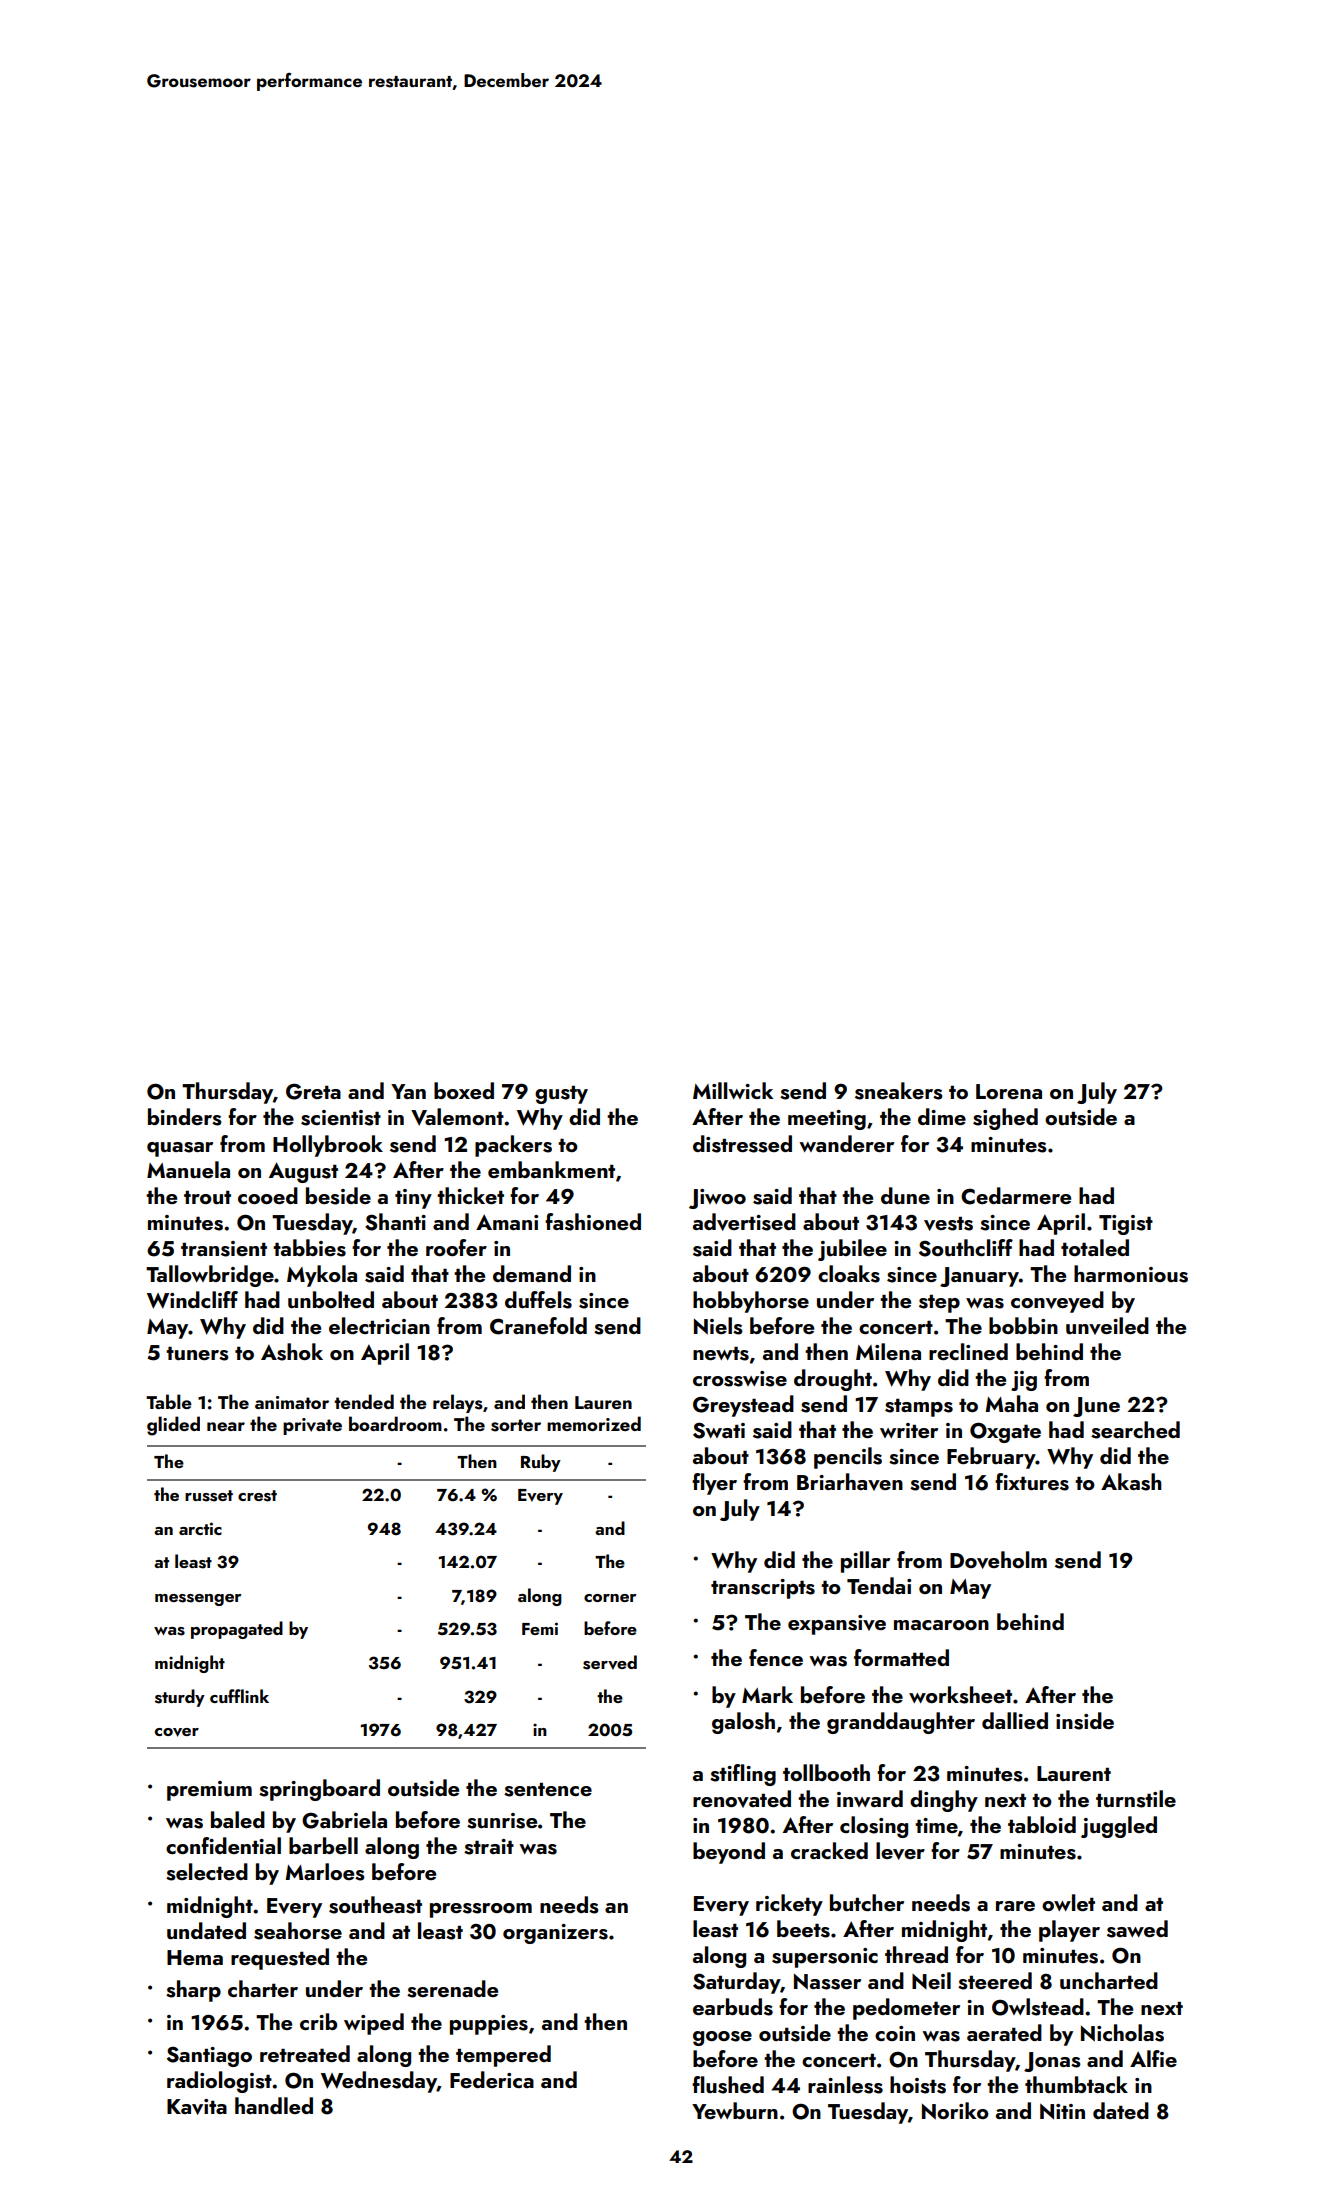  I want to click on Yewburn, so click(735, 2110).
